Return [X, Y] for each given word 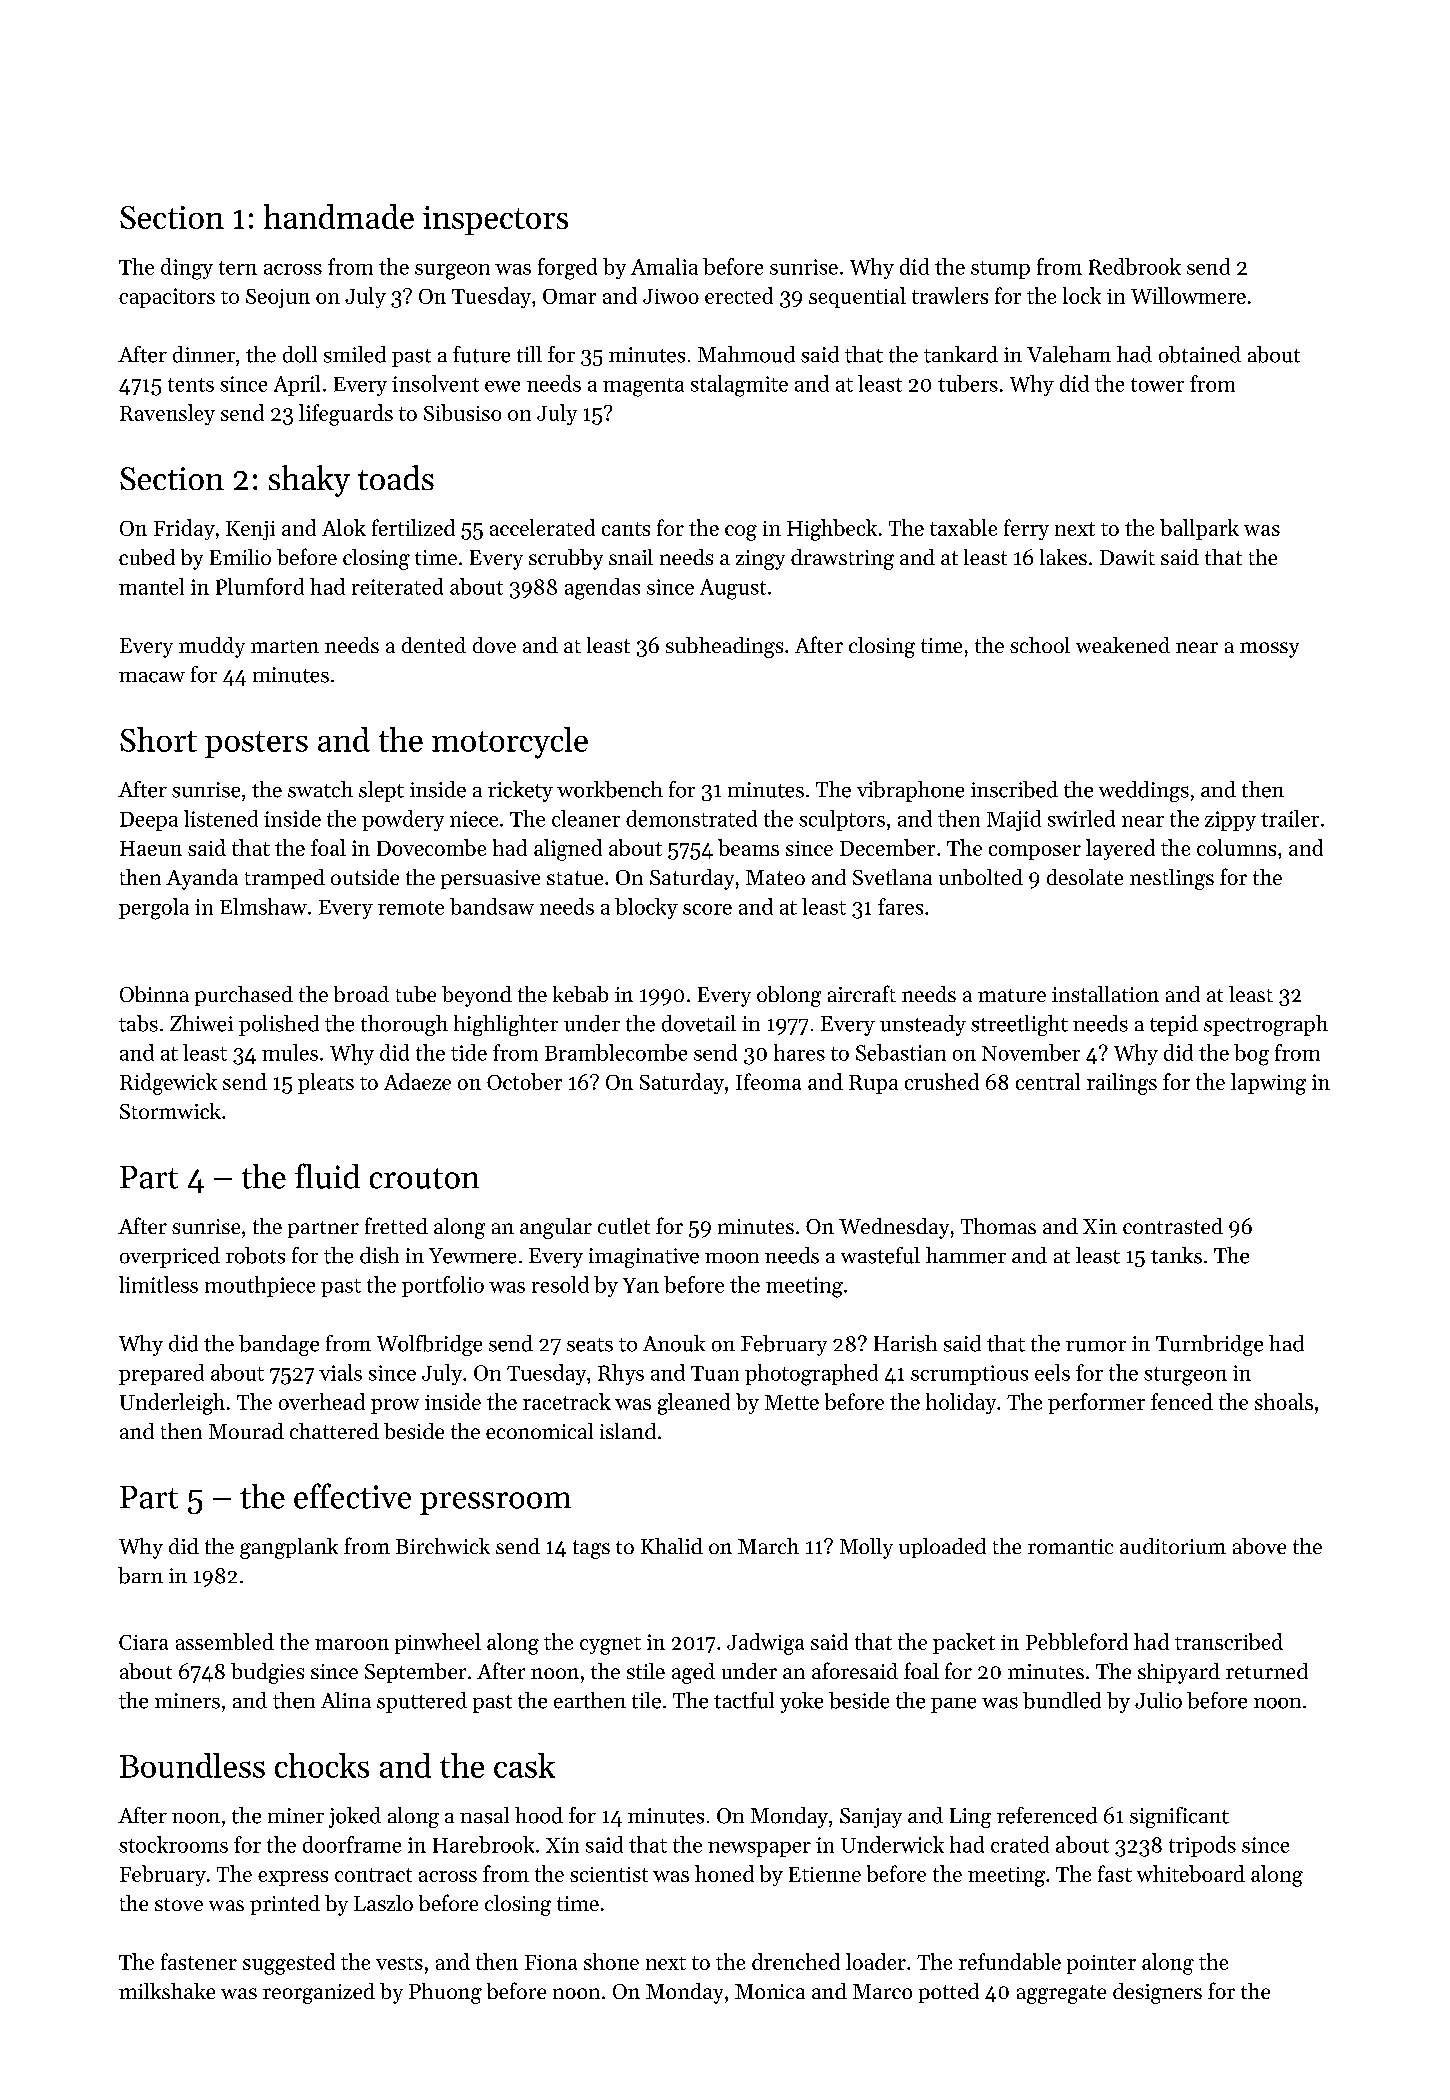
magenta [643, 387]
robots [255, 1255]
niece [474, 819]
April [297, 385]
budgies [267, 1673]
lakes [1063, 557]
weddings [1144, 791]
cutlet [624, 1226]
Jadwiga [765, 1644]
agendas [602, 589]
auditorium [1173, 1546]
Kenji [250, 530]
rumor [1096, 1346]
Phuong [445, 1993]
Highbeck [832, 530]
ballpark [1199, 529]
